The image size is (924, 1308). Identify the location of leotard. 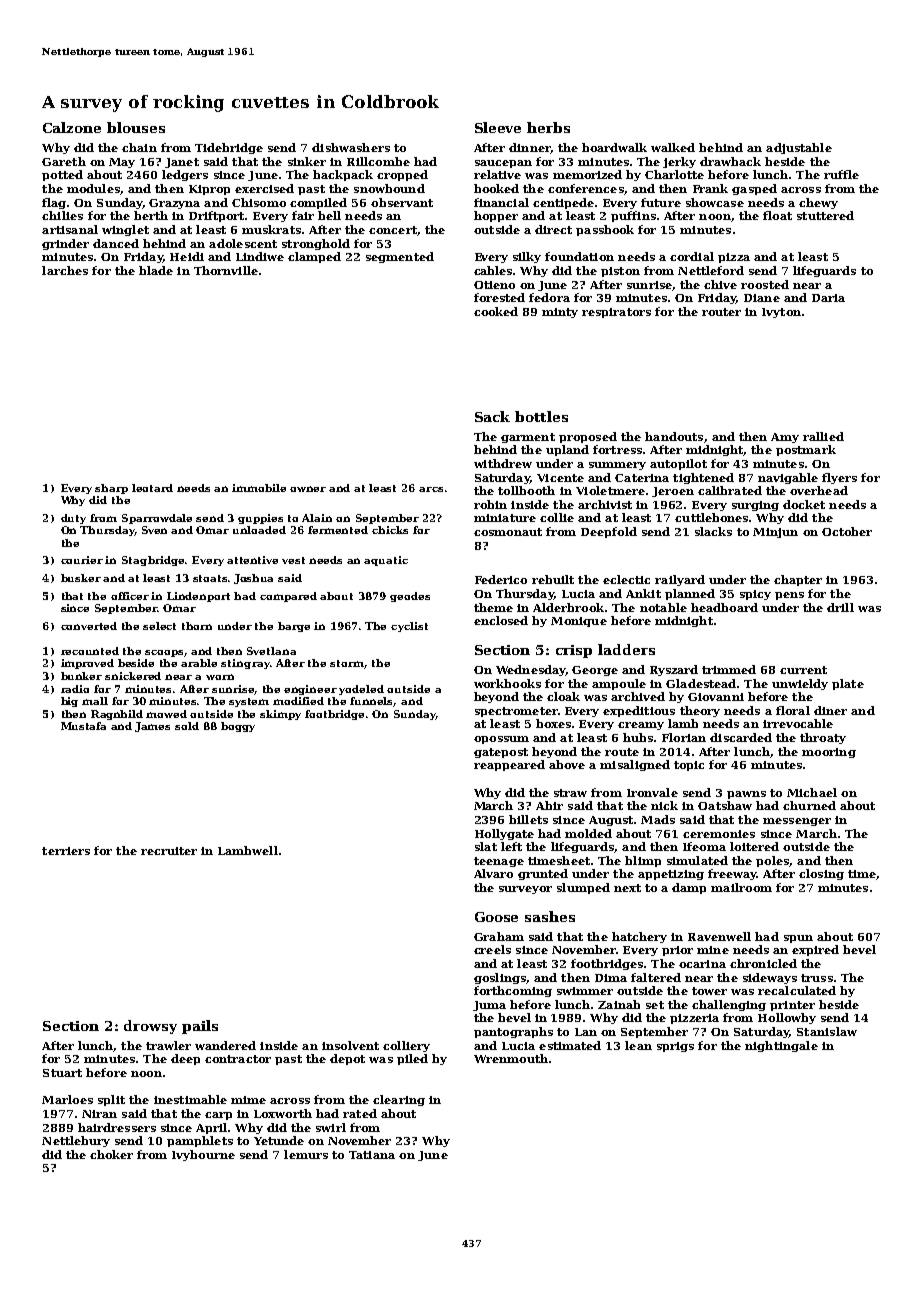
(152, 488).
